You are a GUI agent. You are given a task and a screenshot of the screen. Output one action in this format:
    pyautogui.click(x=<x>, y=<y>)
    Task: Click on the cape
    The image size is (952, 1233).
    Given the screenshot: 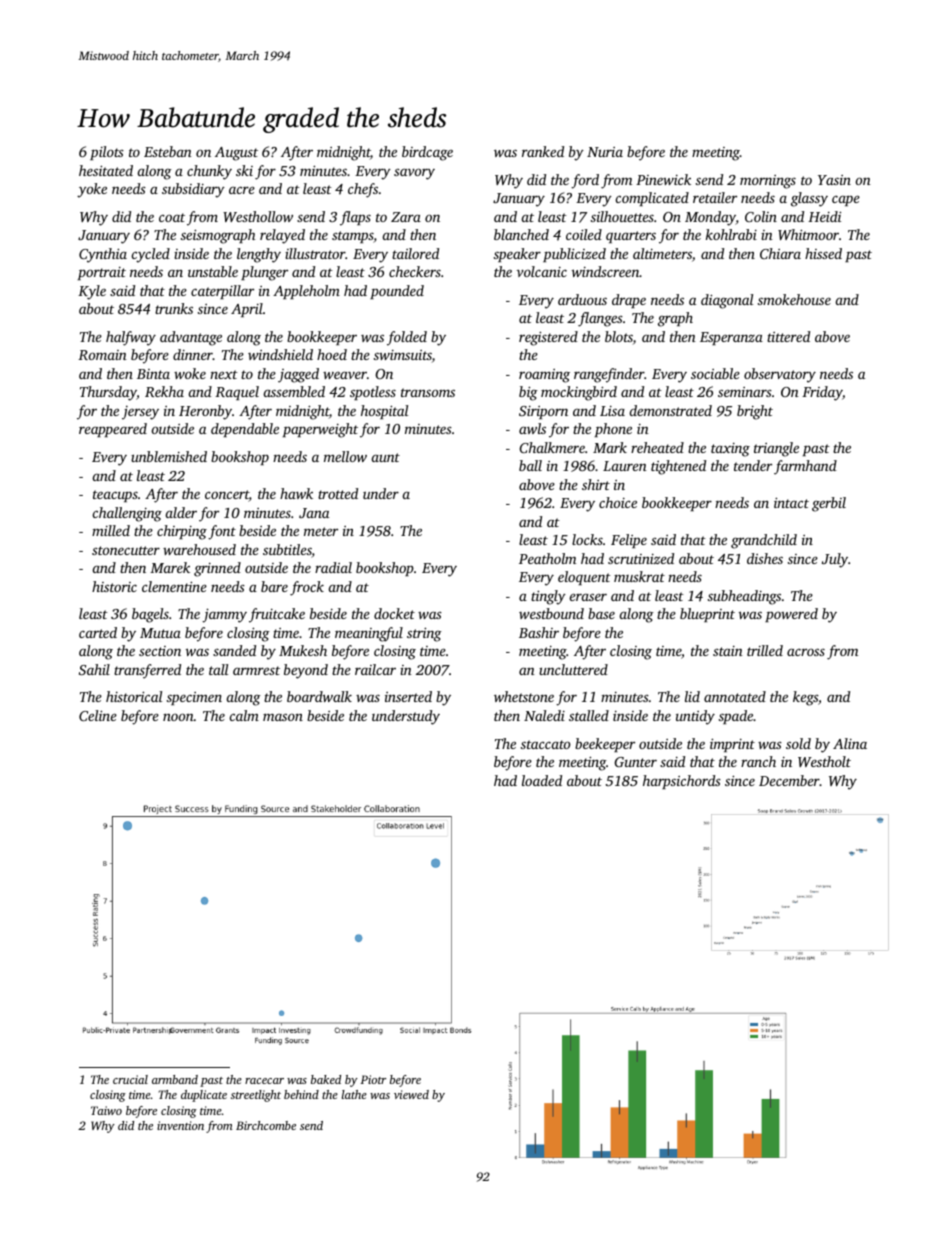 What is the action you would take?
    pyautogui.click(x=846, y=200)
